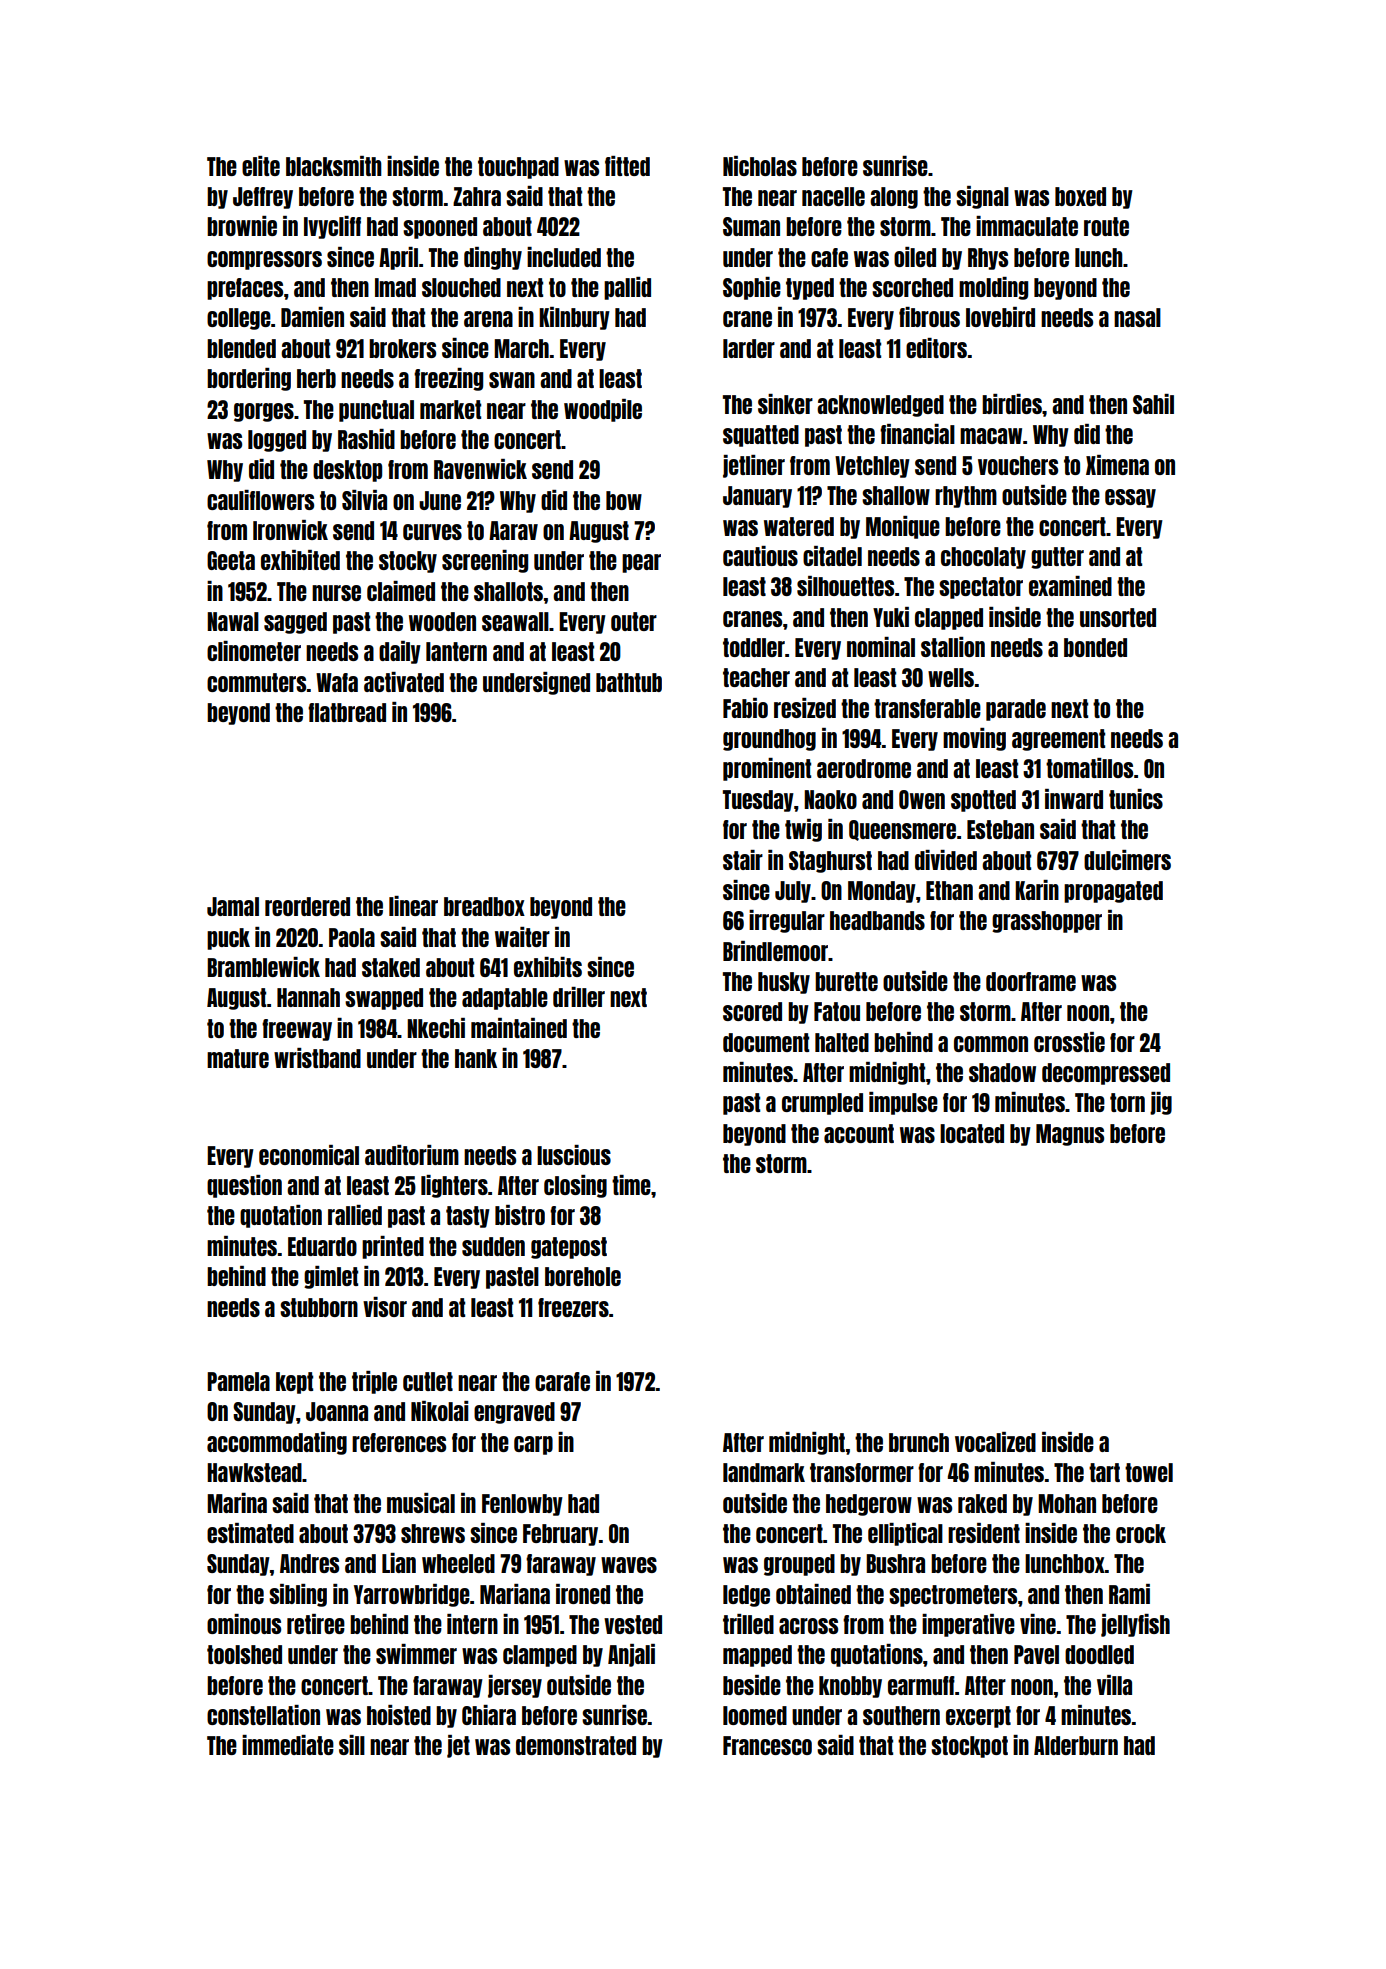  I want to click on Jamal, so click(233, 906).
